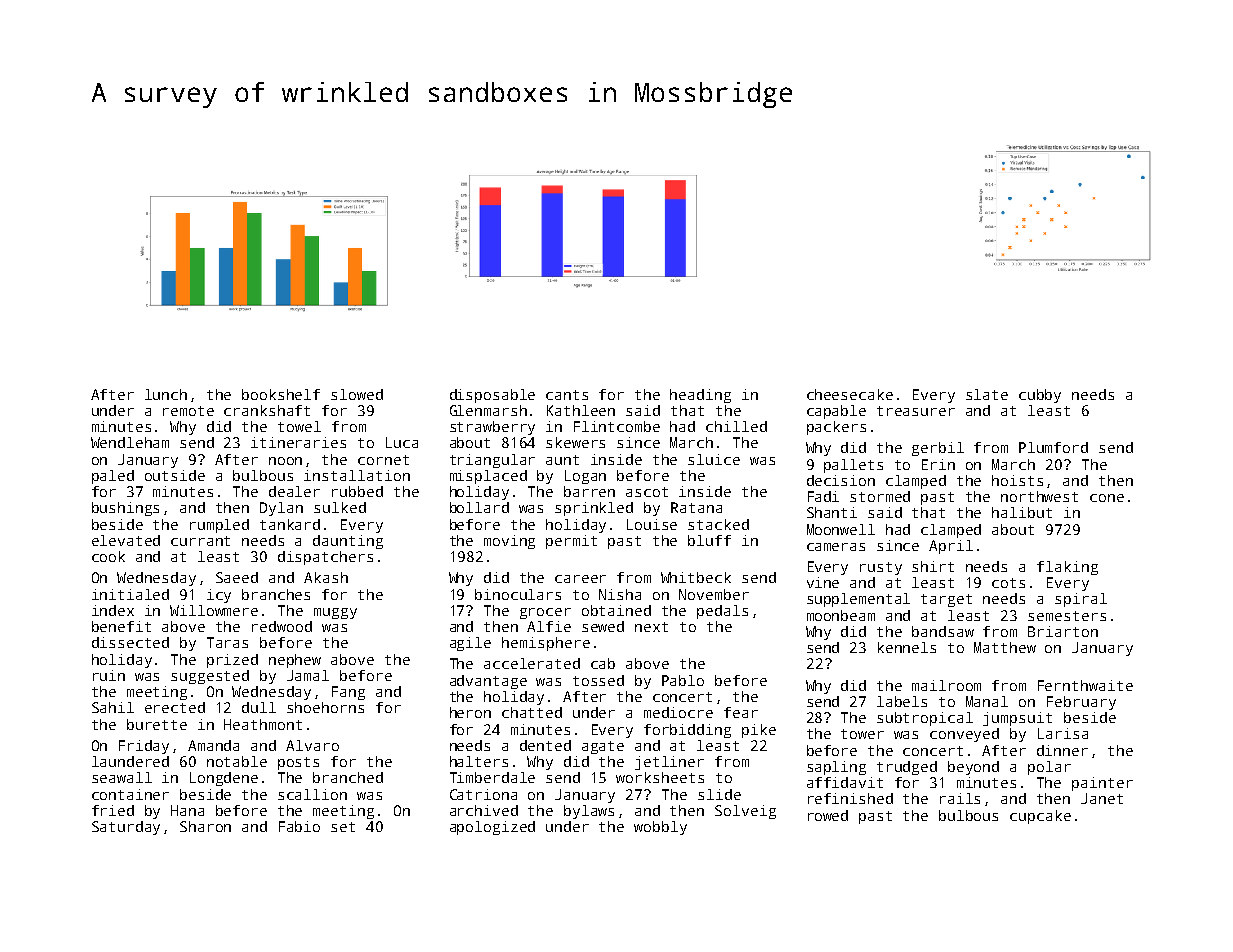 This screenshot has width=1233, height=952. I want to click on flaking, so click(1067, 568).
